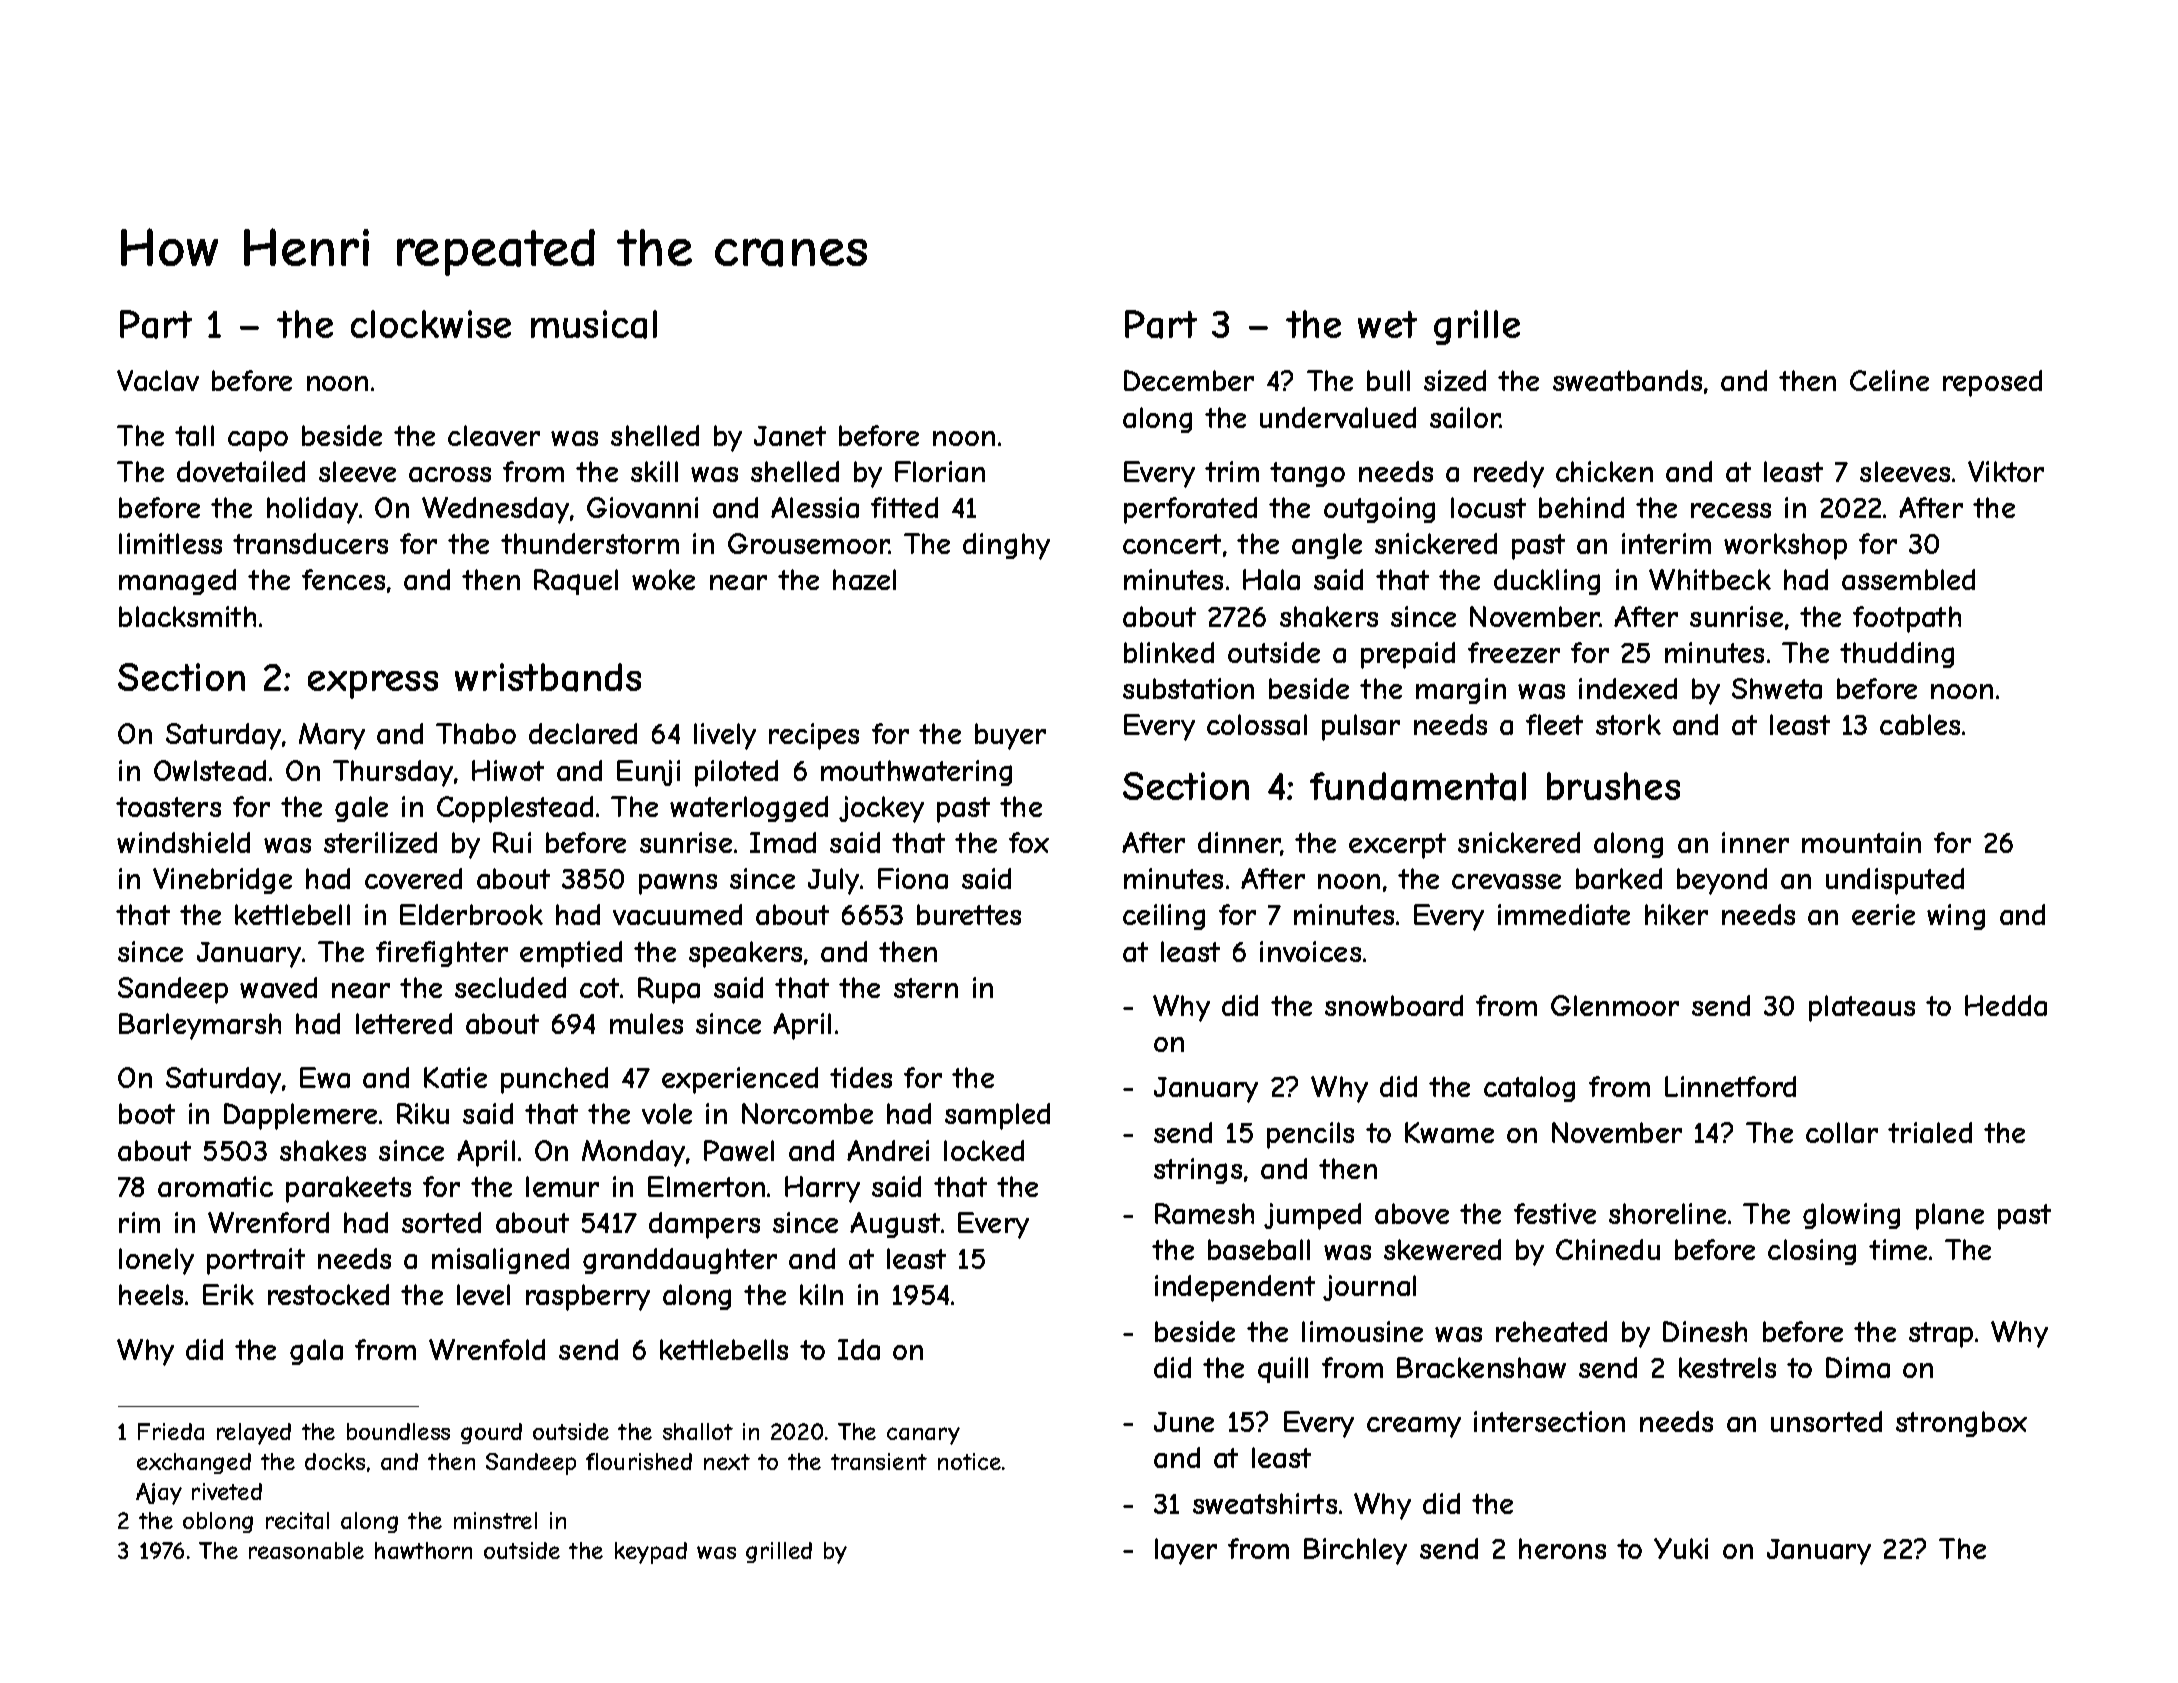 The height and width of the document is (1683, 2178). Describe the element at coordinates (1862, 1008) in the document. I see `plateaus` at that location.
